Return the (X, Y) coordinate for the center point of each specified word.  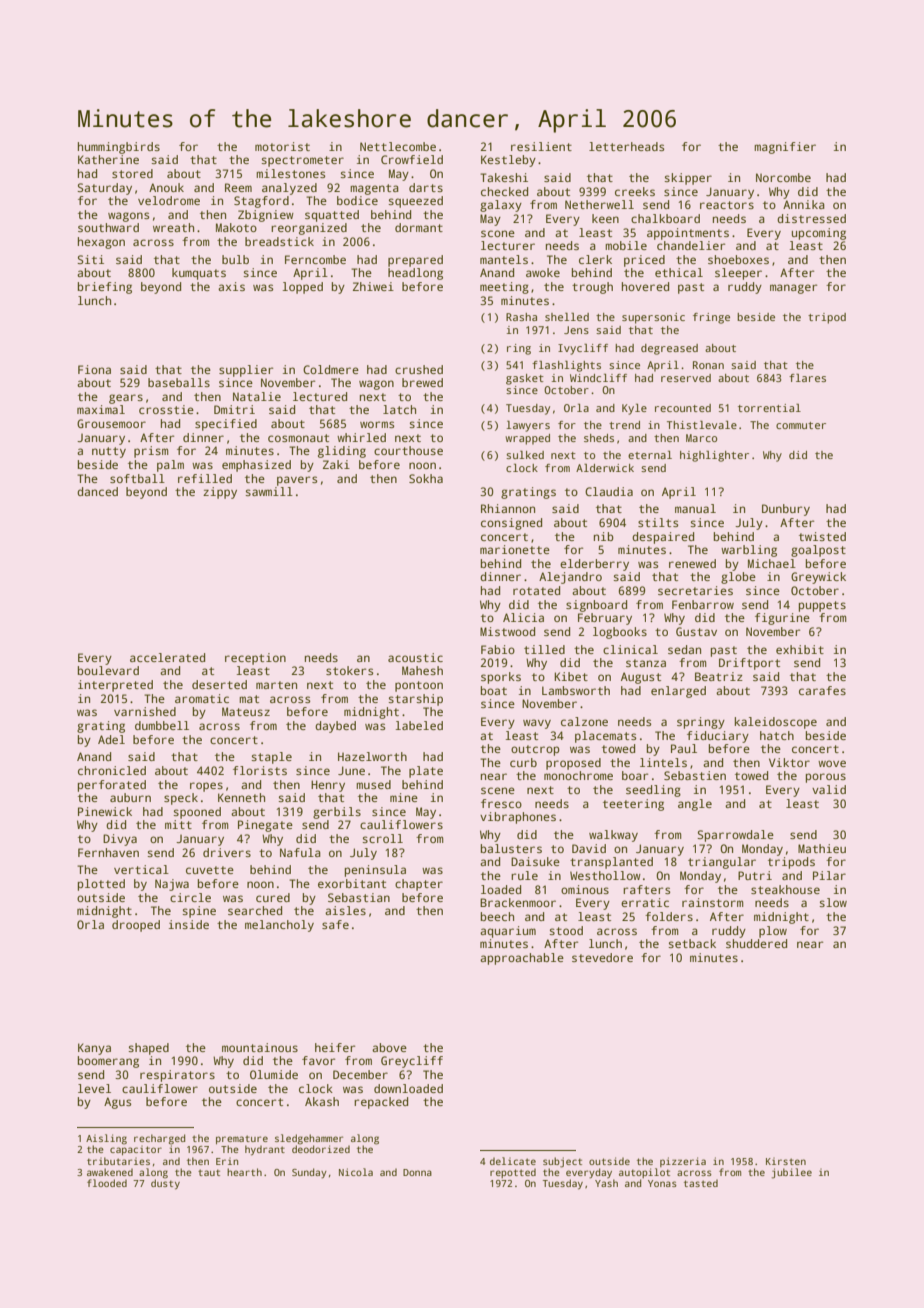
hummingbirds (119, 148)
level (94, 1088)
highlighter (714, 456)
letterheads (626, 146)
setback (692, 943)
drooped (136, 926)
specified (226, 425)
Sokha (426, 478)
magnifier (785, 148)
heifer (335, 1047)
